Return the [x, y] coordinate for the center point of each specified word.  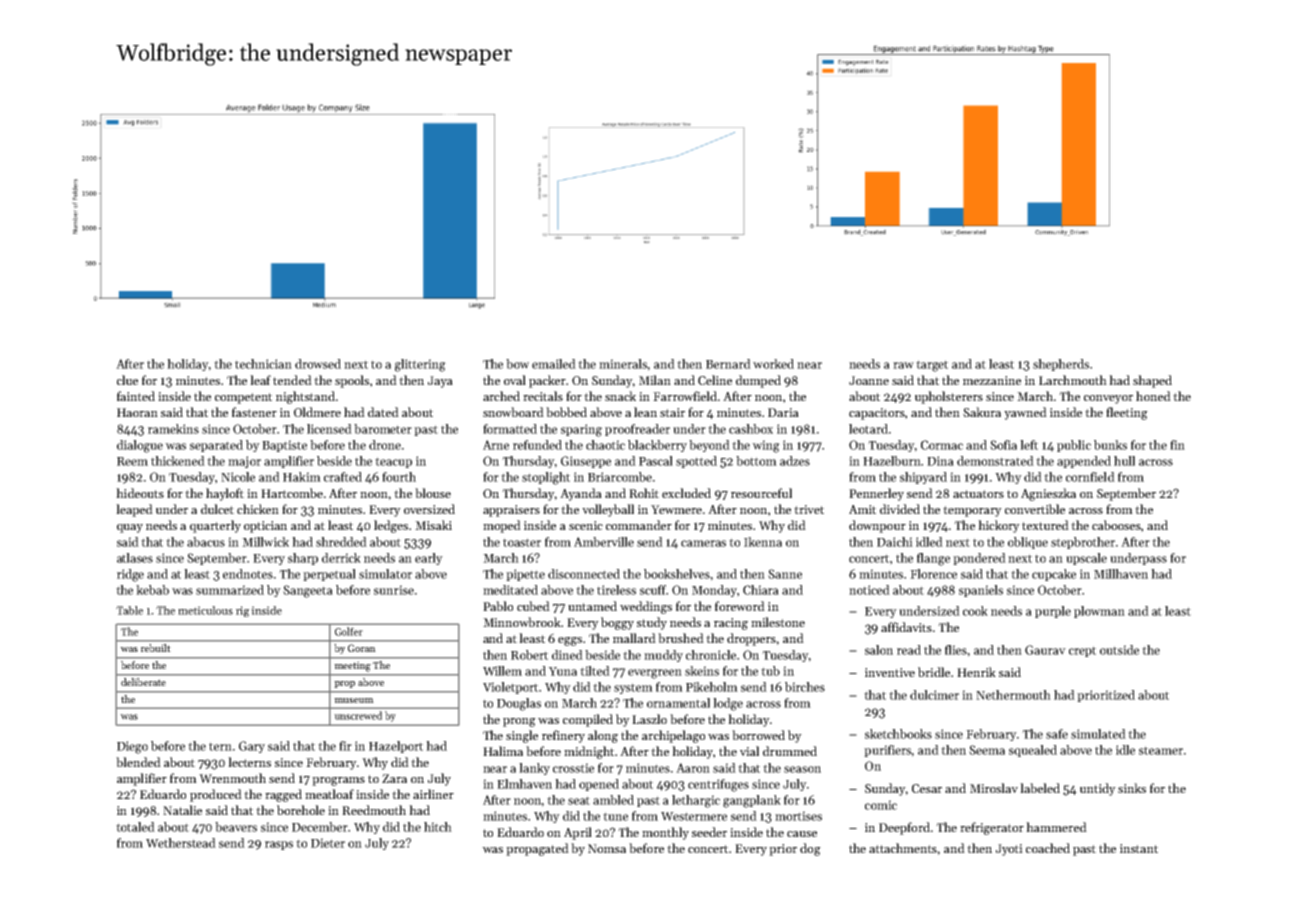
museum [354, 700]
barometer [383, 429]
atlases [135, 558]
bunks [1110, 445]
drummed [790, 751]
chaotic [605, 445]
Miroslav [994, 788]
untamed [592, 606]
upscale [1086, 559]
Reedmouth [374, 810]
